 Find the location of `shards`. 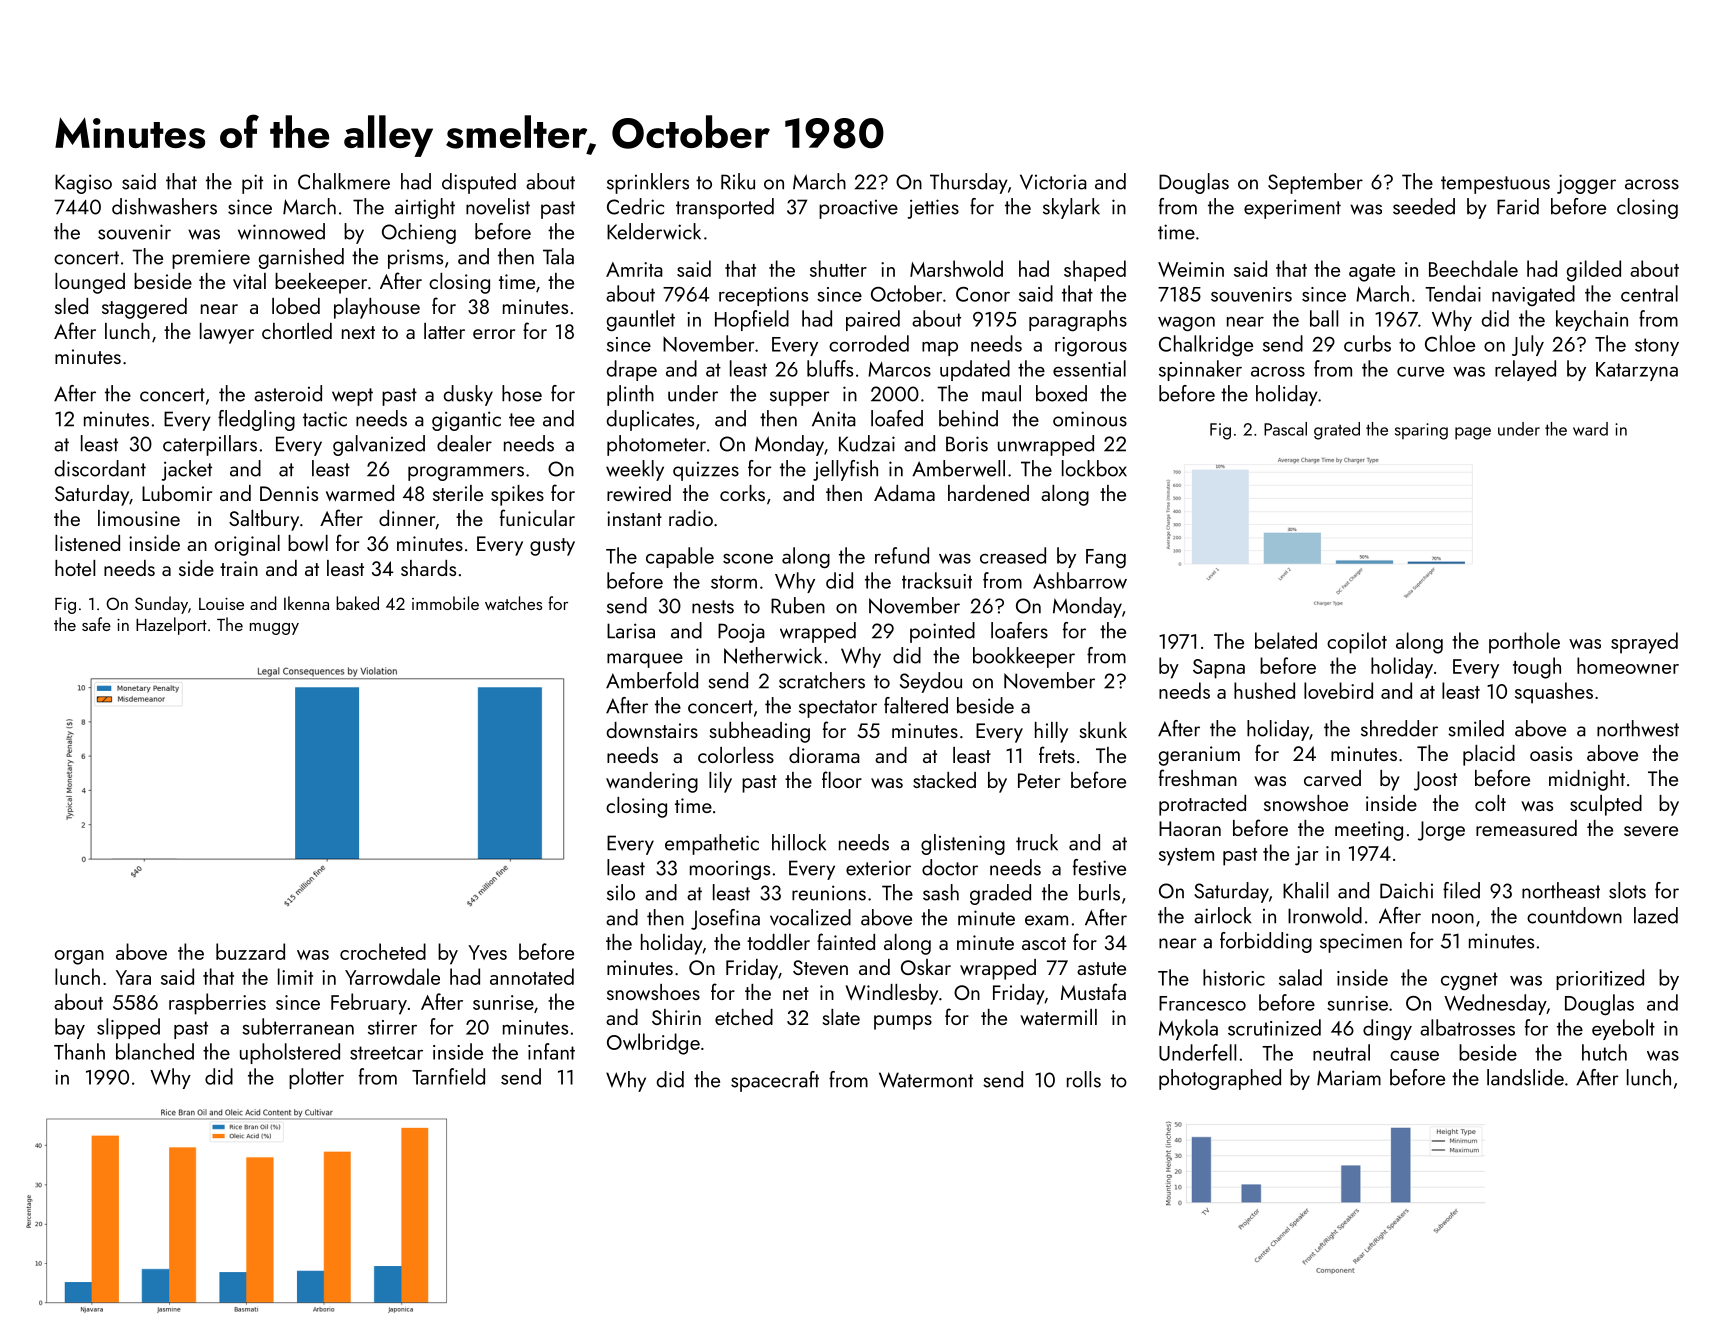

shards is located at coordinates (428, 568).
